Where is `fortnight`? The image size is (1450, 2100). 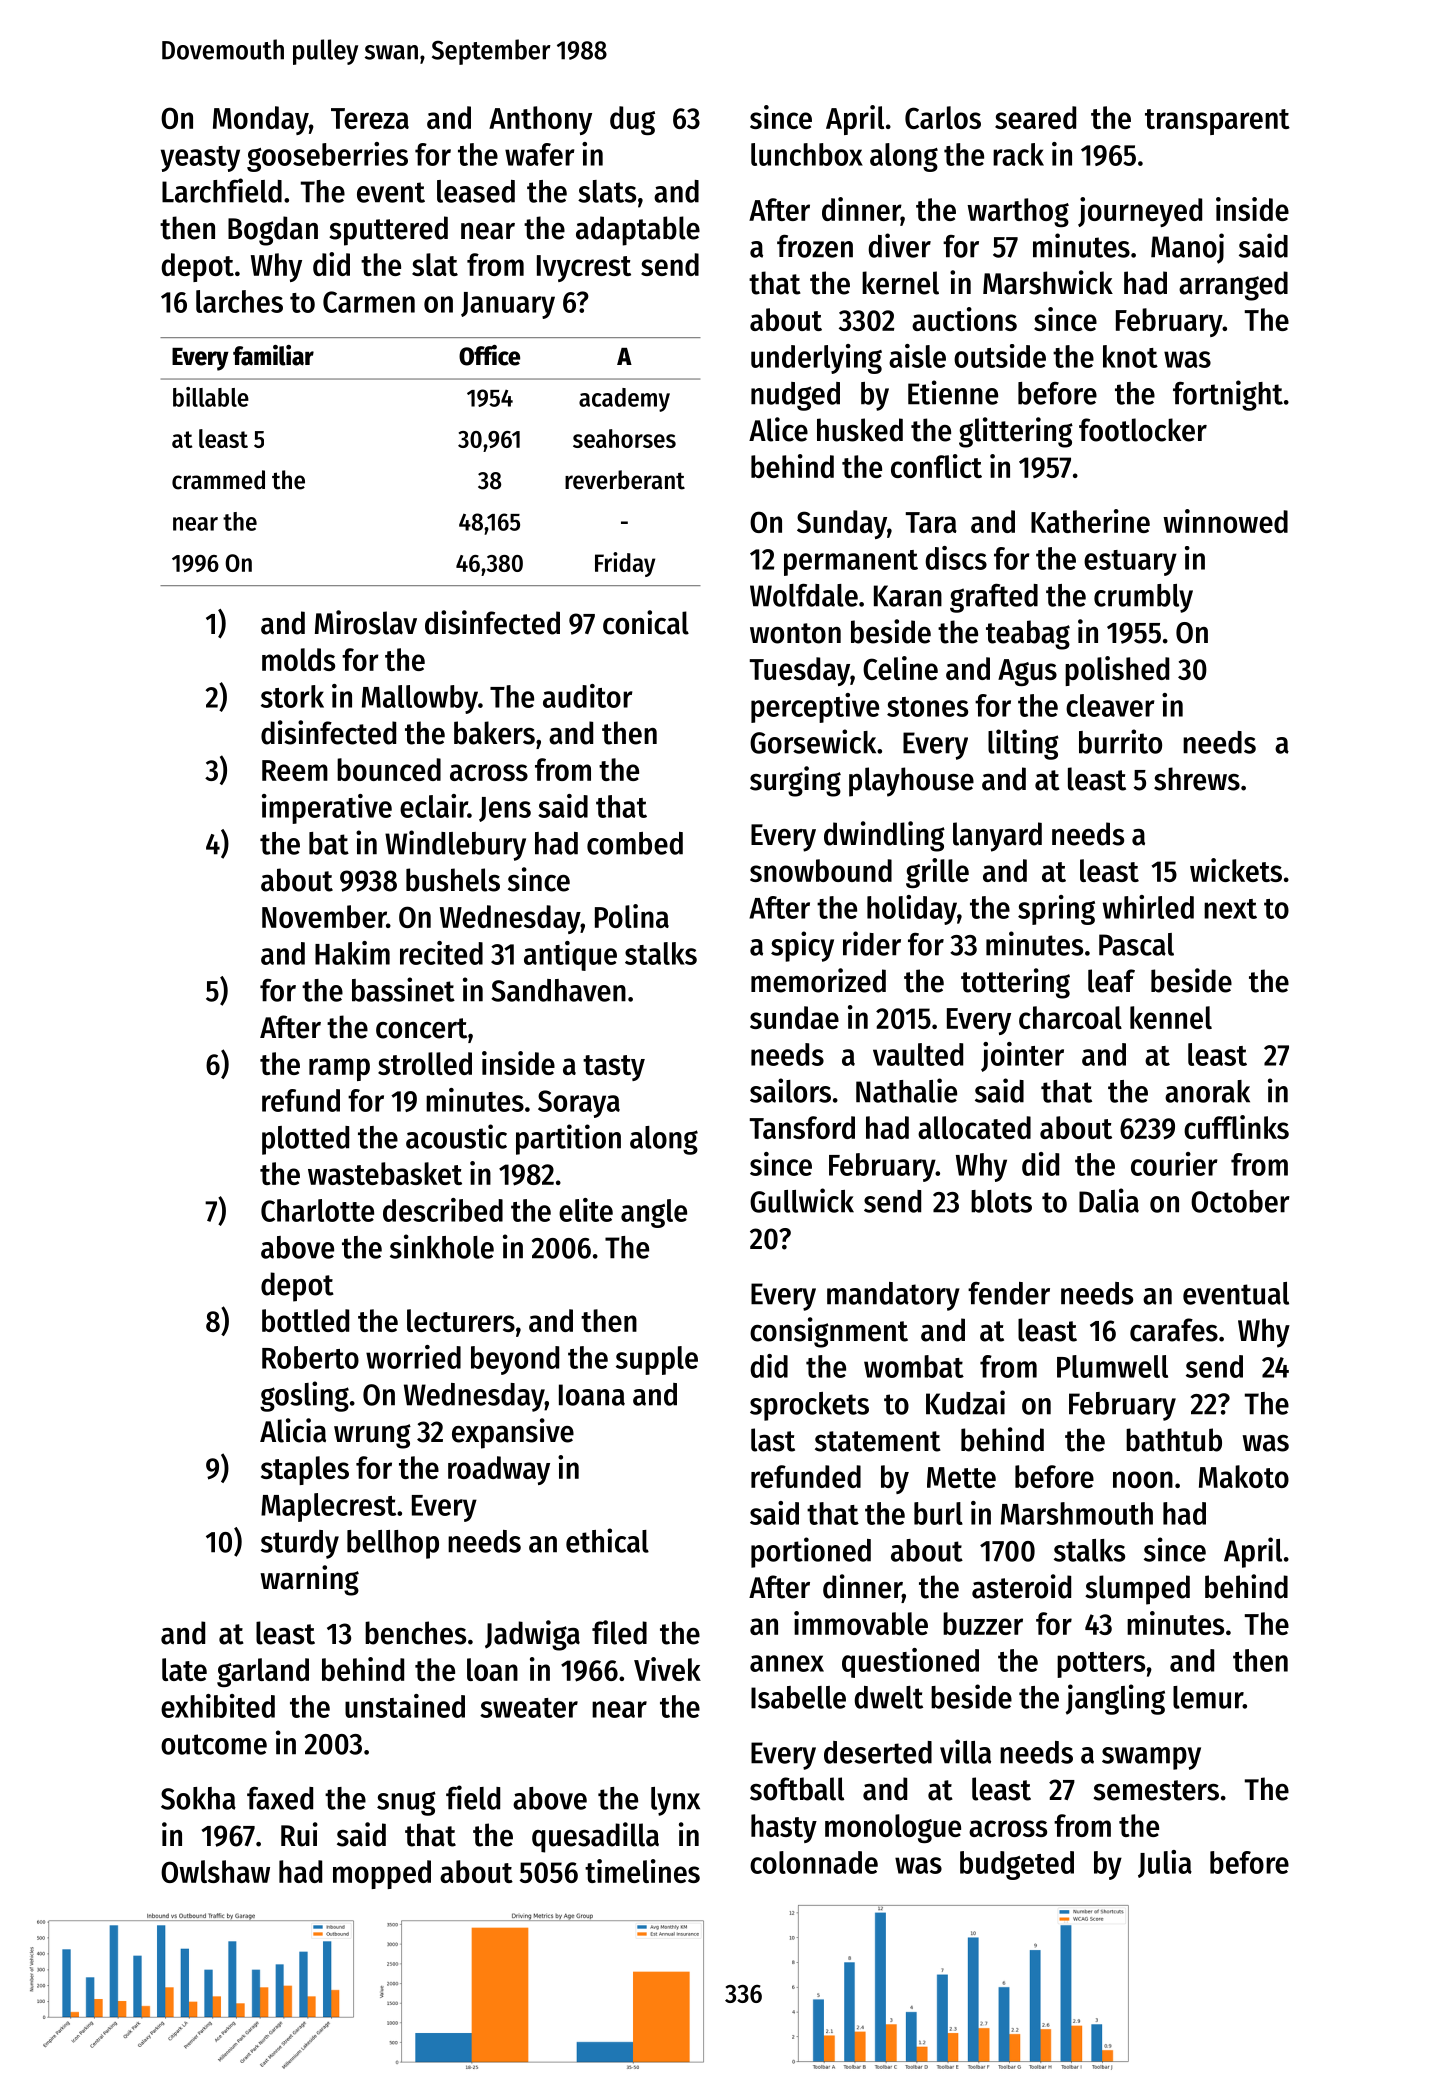
fortnight is located at coordinates (1228, 395).
